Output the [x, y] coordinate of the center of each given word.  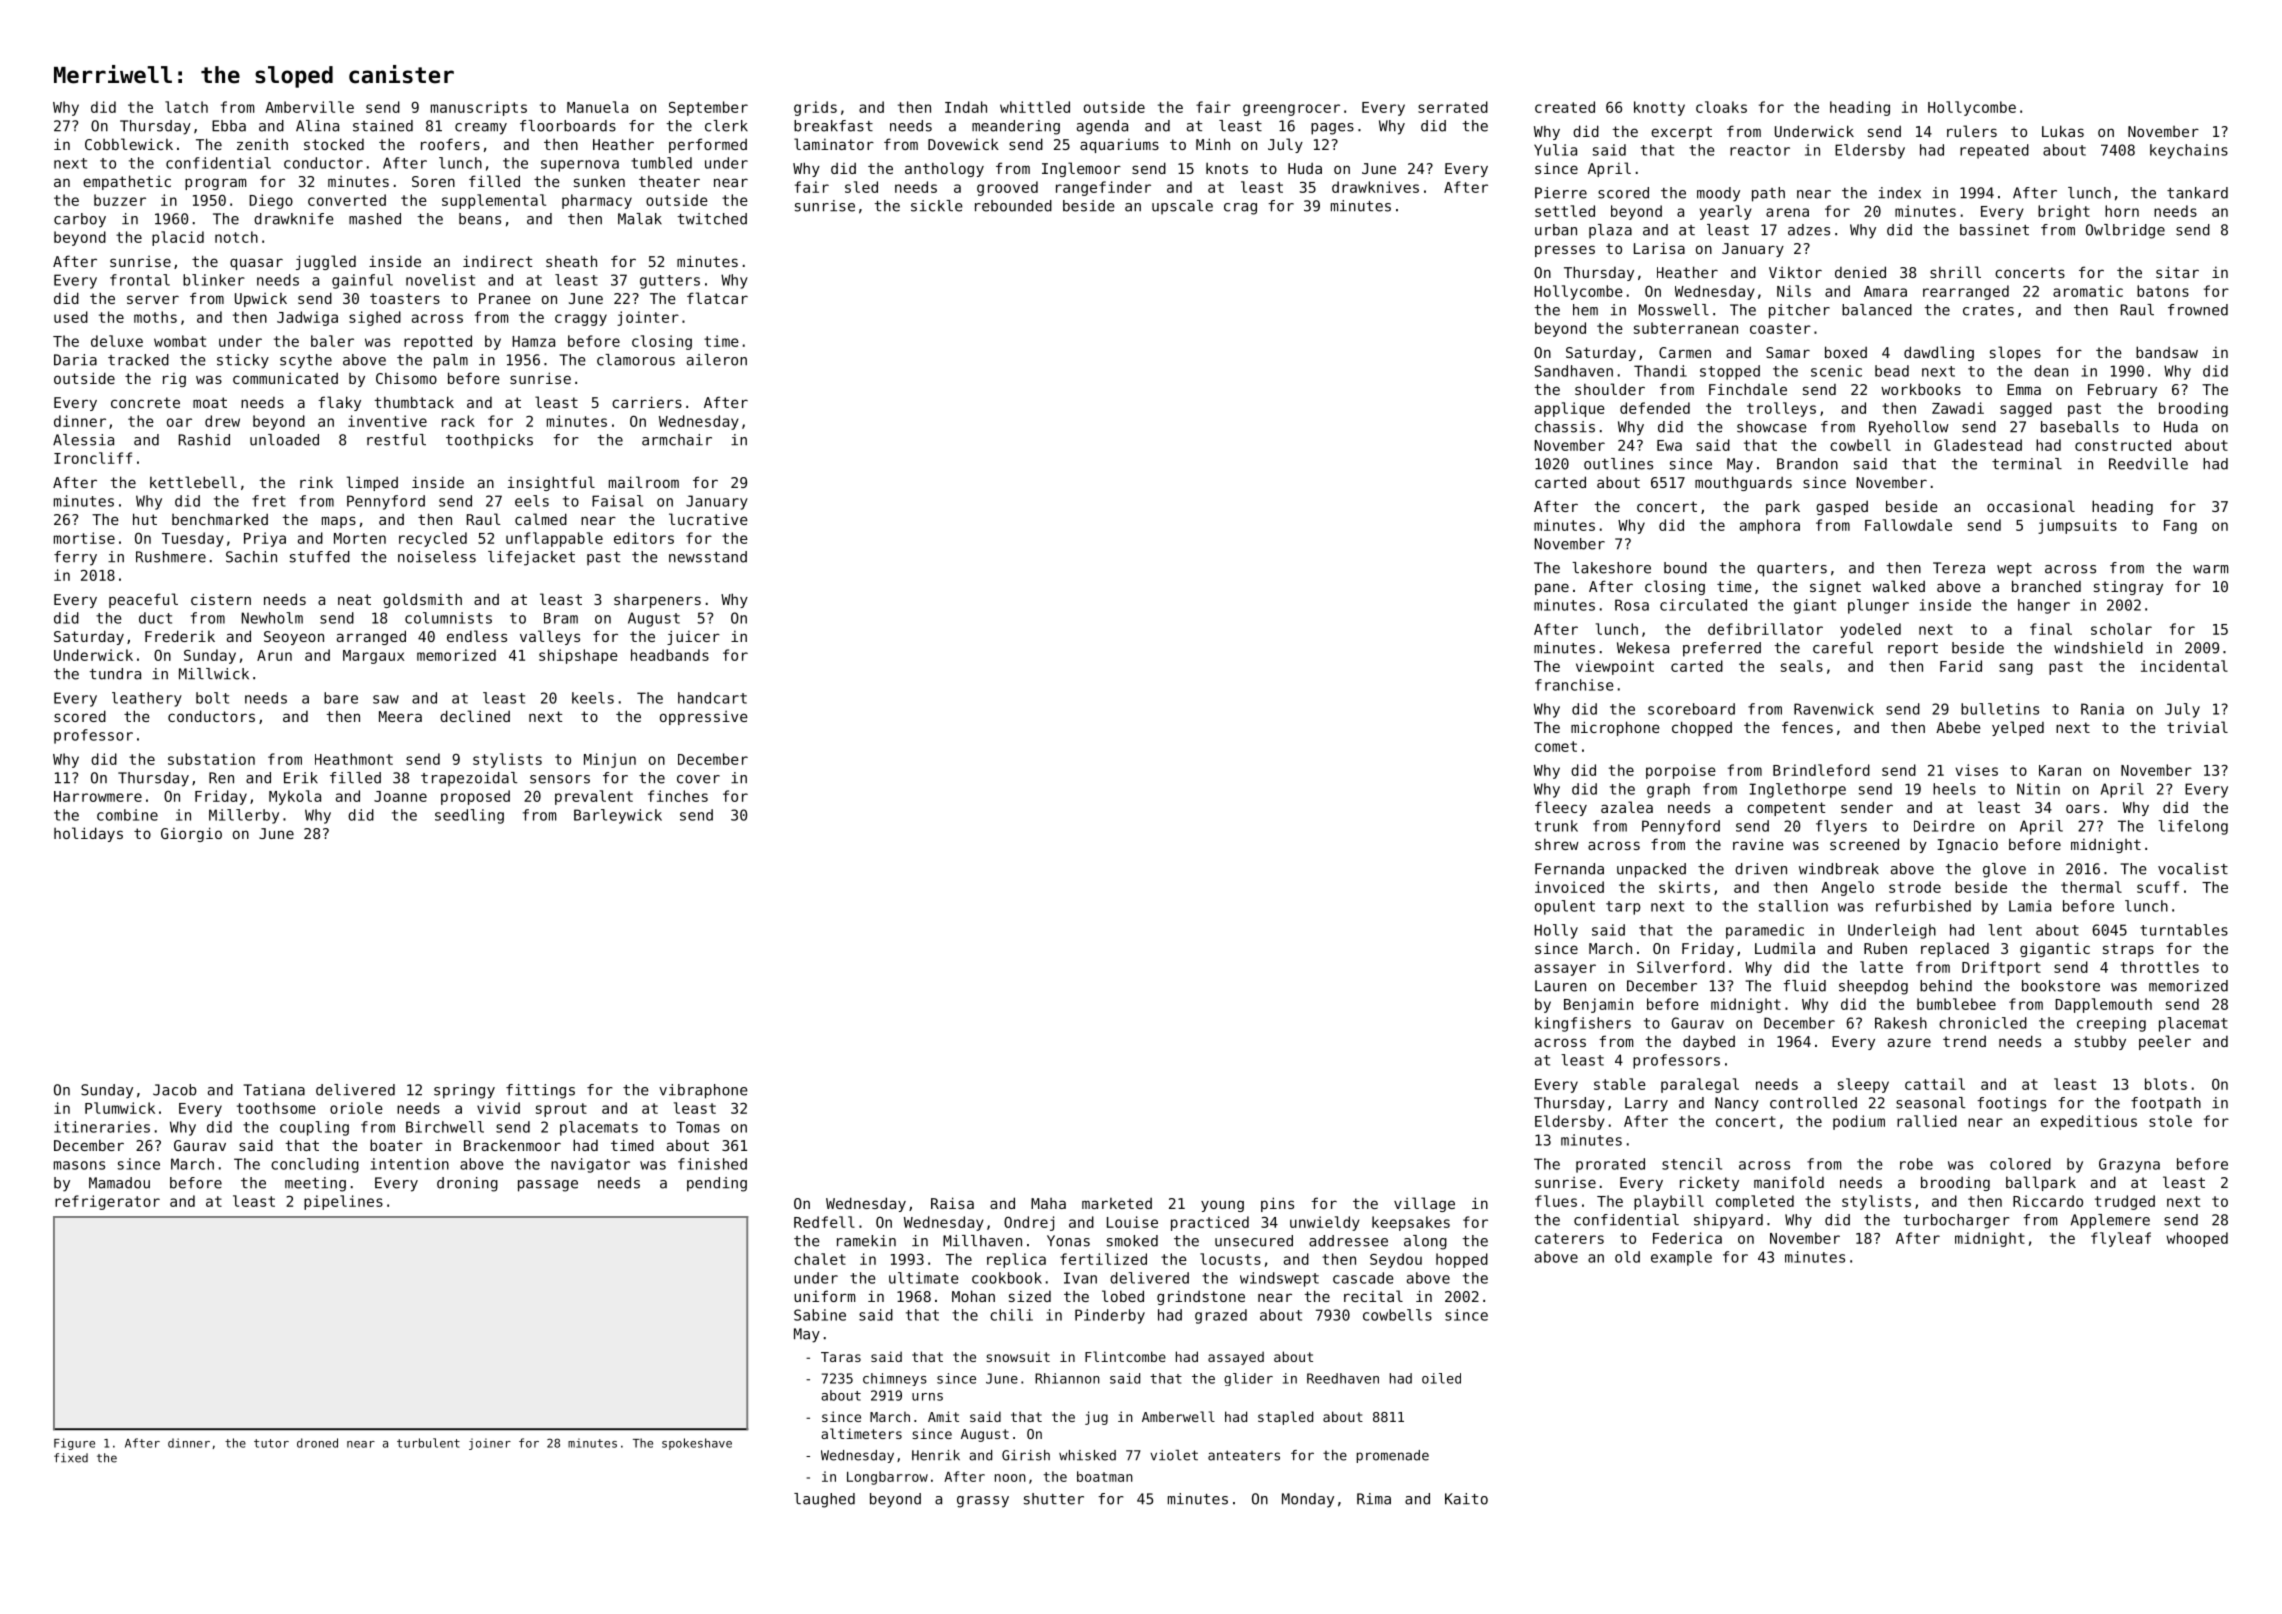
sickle [937, 206]
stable [1620, 1084]
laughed [824, 1500]
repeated [1994, 151]
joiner [490, 1444]
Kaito [1466, 1499]
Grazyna [2129, 1165]
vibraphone [703, 1091]
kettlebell [193, 482]
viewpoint [1615, 667]
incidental [2184, 666]
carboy [80, 220]
